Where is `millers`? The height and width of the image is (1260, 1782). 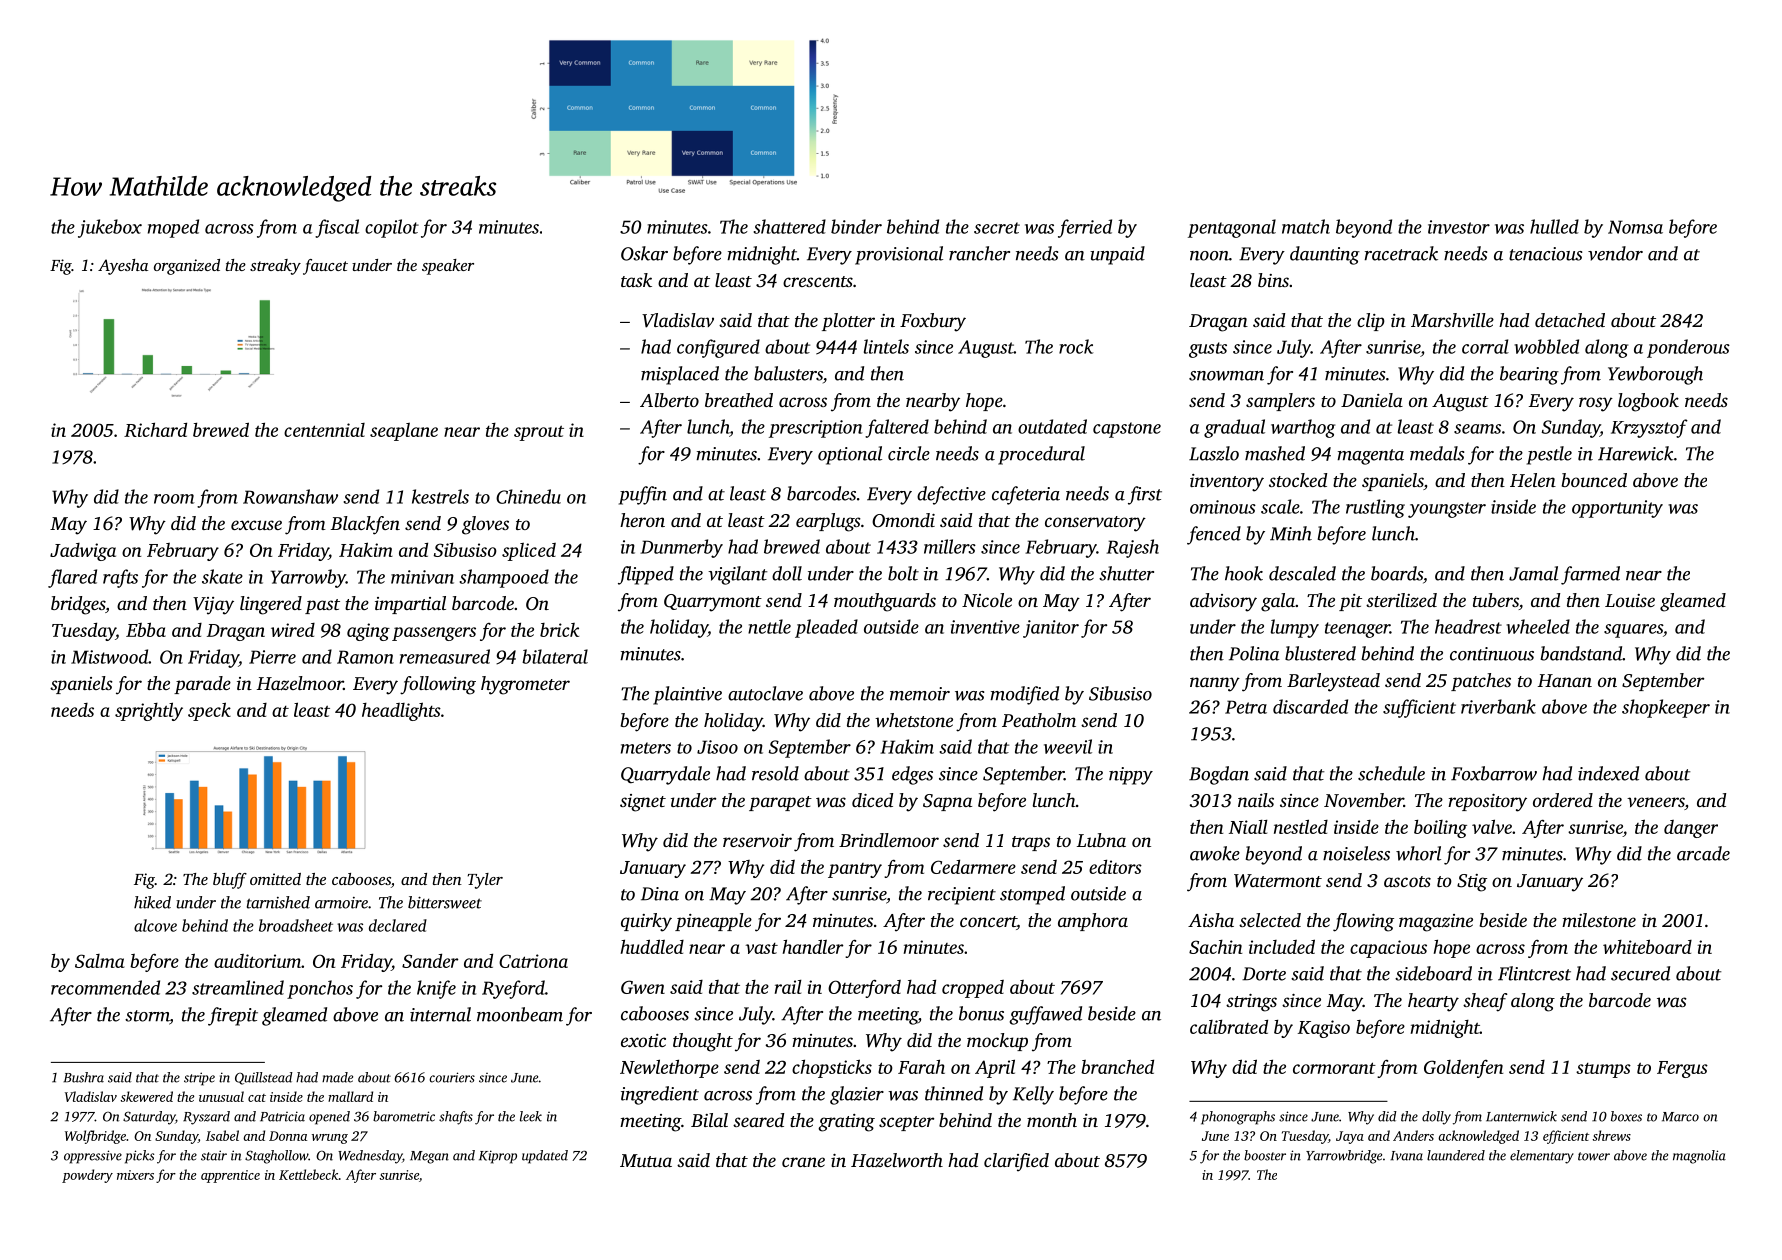 millers is located at coordinates (950, 546).
